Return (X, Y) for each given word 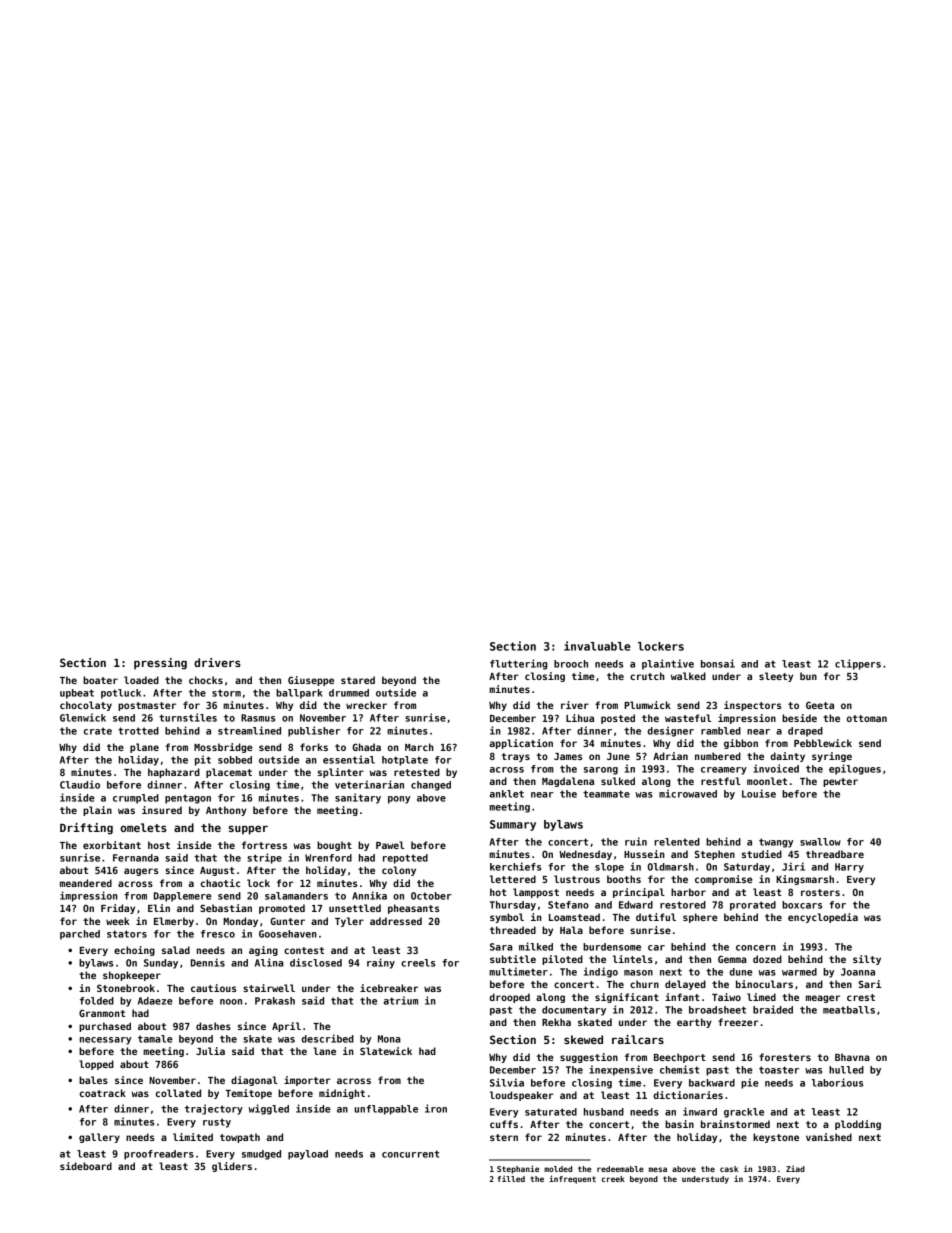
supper (248, 830)
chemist (679, 1069)
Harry (849, 868)
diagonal (254, 1081)
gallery (99, 1138)
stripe (264, 858)
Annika (369, 895)
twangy (776, 843)
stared (358, 680)
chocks (206, 680)
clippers (858, 664)
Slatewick (386, 1051)
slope (609, 868)
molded (558, 1169)
